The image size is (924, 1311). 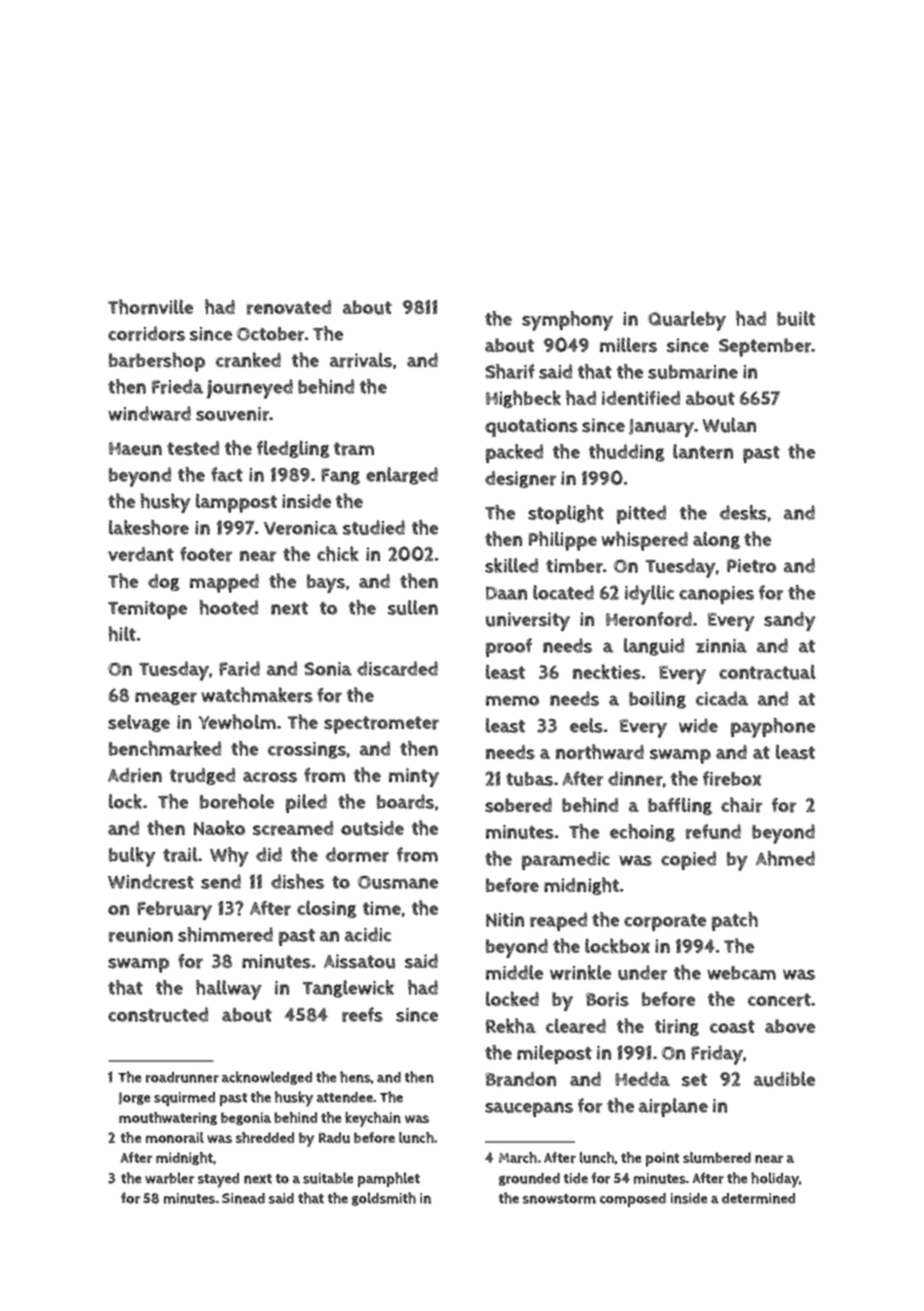 What do you see at coordinates (775, 1180) in the page?
I see `holiday` at bounding box center [775, 1180].
